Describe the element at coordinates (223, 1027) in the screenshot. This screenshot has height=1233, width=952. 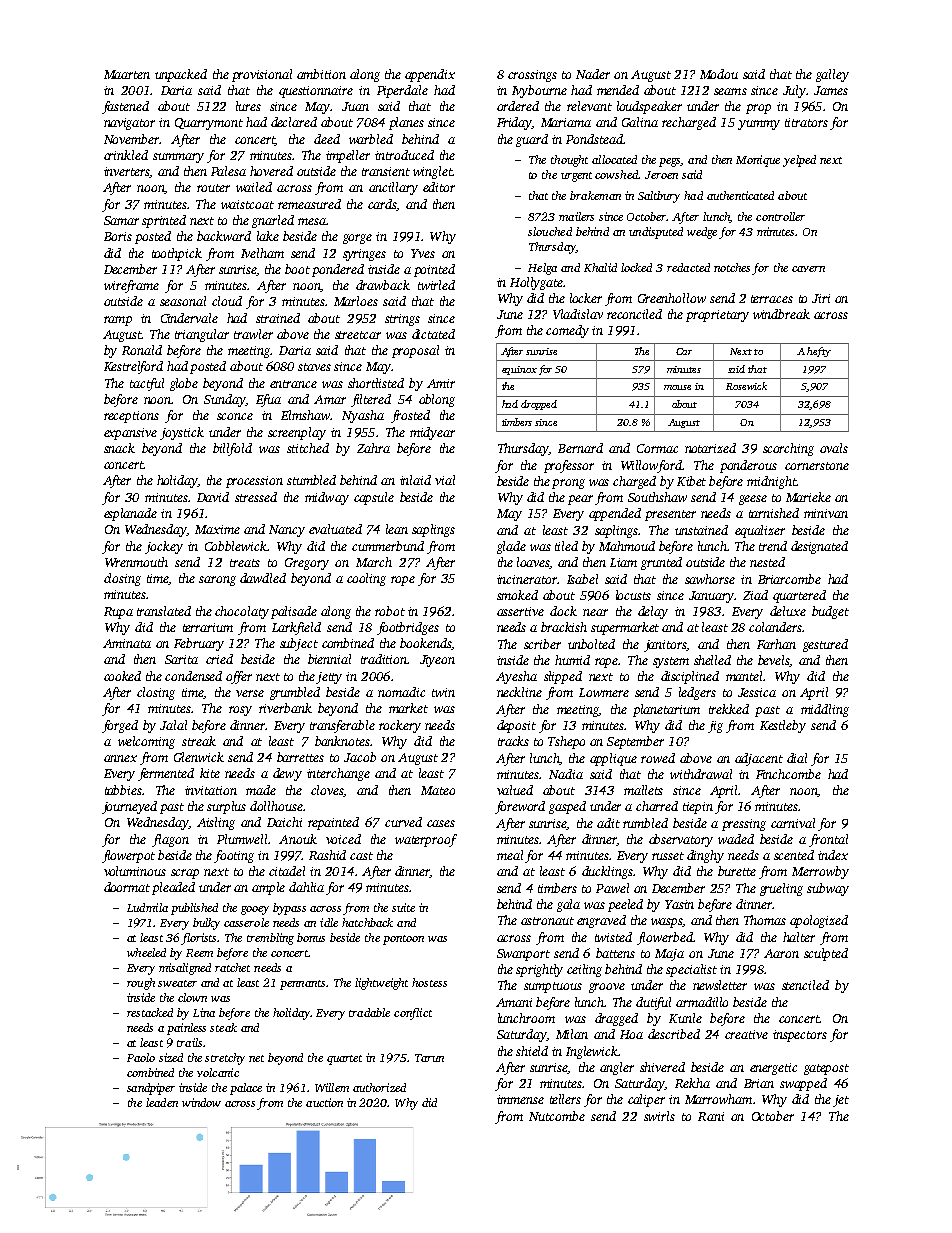
I see `steak` at that location.
